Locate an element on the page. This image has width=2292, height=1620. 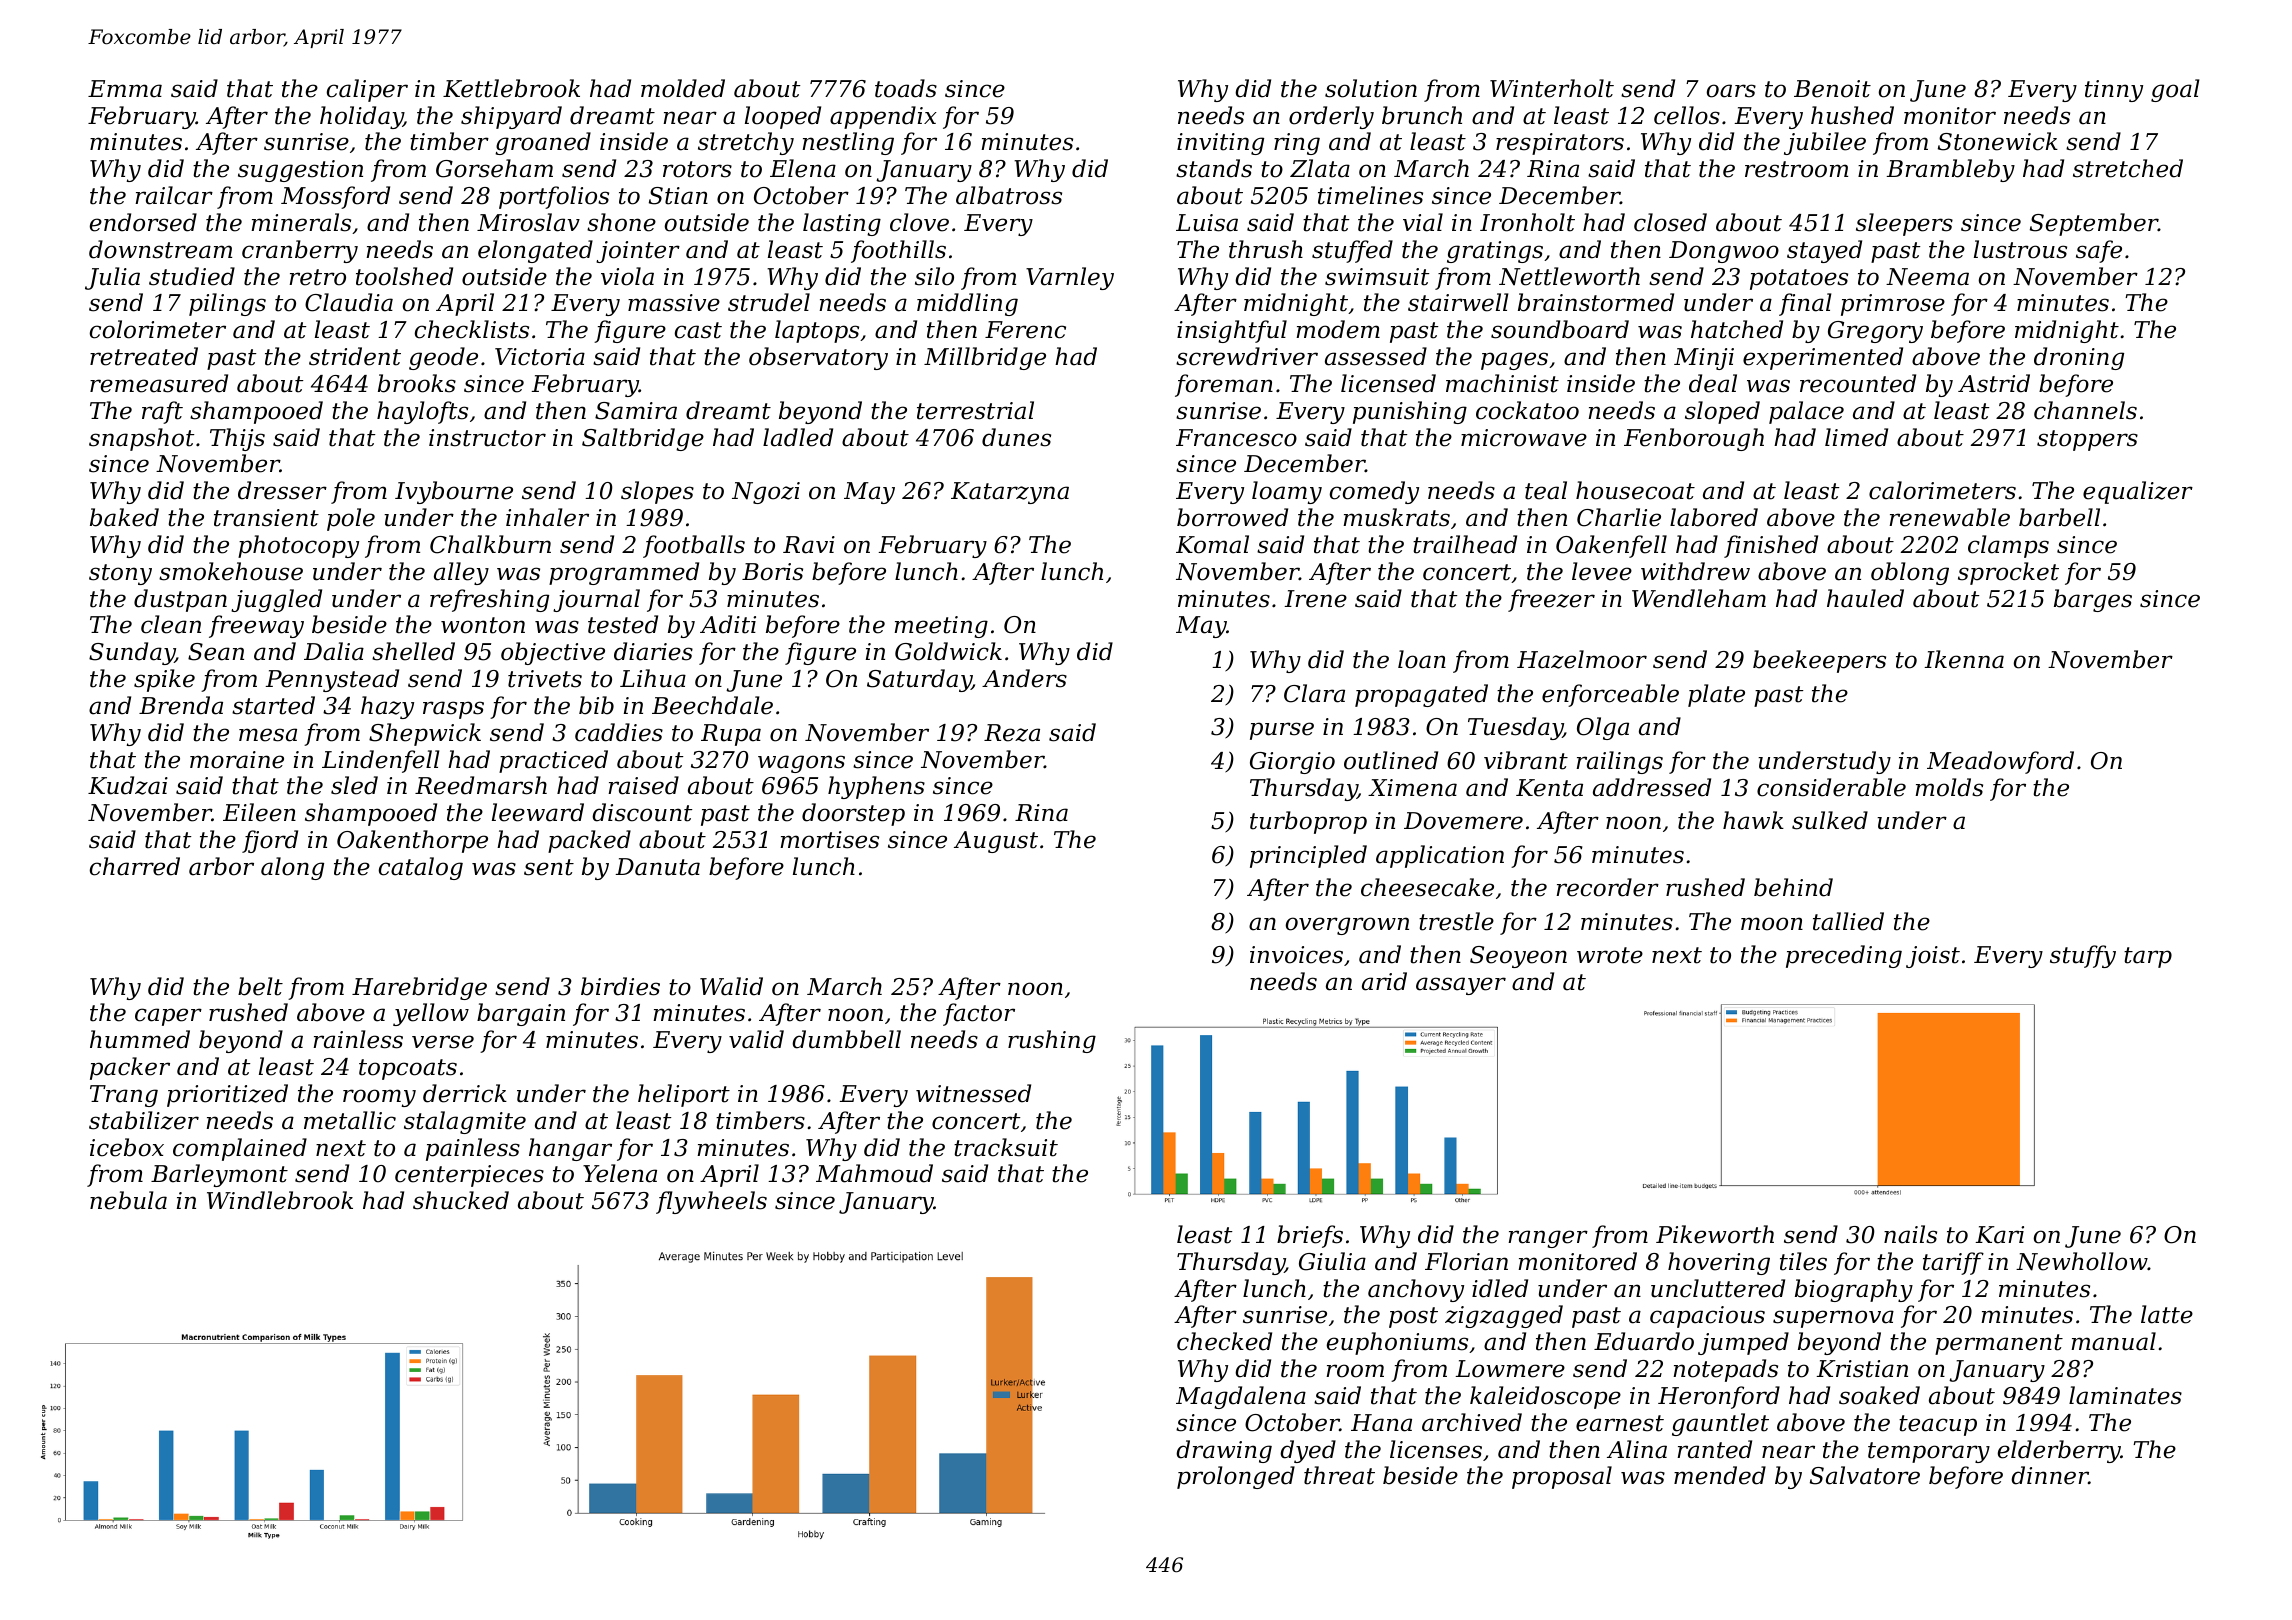
solution is located at coordinates (1371, 88).
